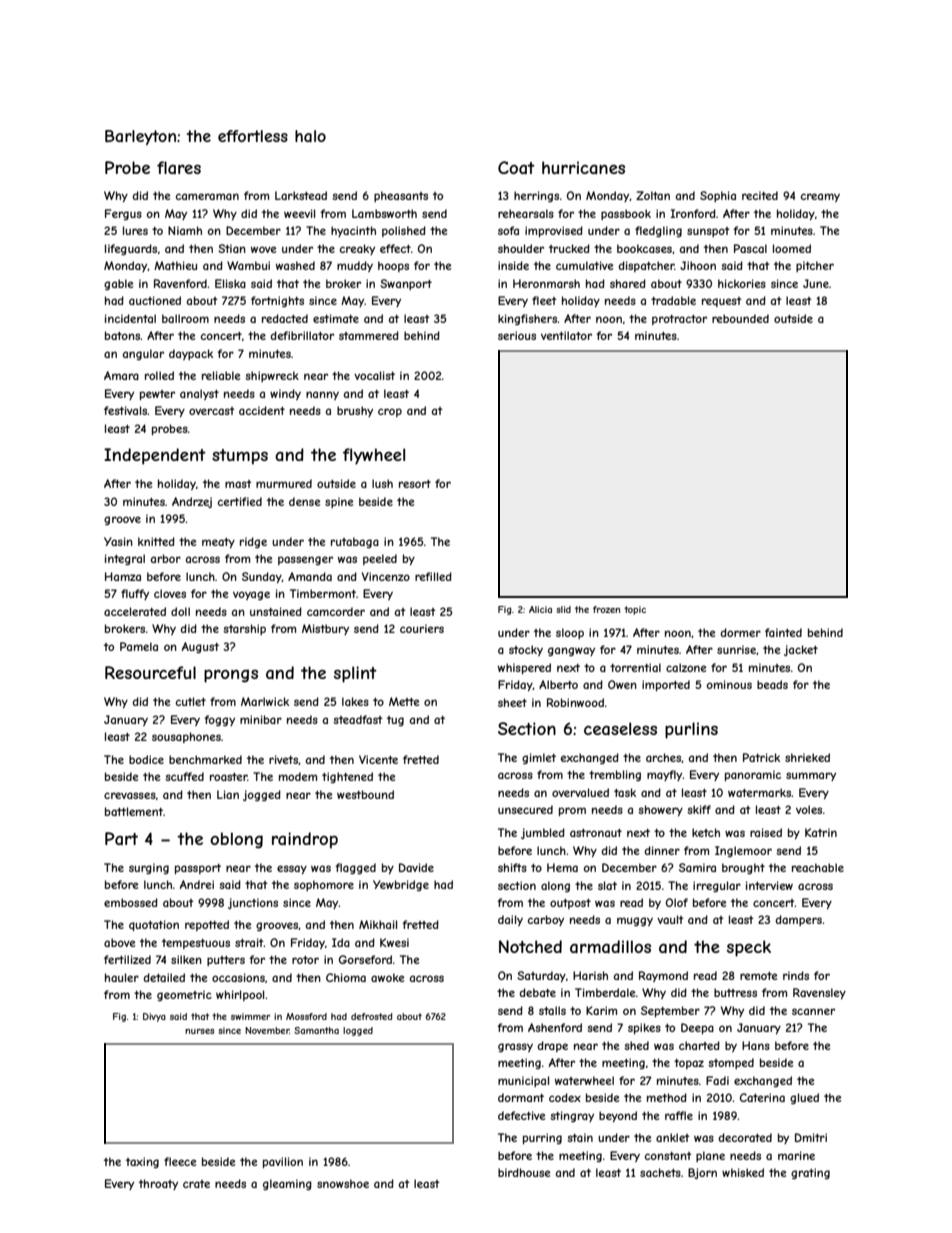  I want to click on Gorseford, so click(365, 959).
